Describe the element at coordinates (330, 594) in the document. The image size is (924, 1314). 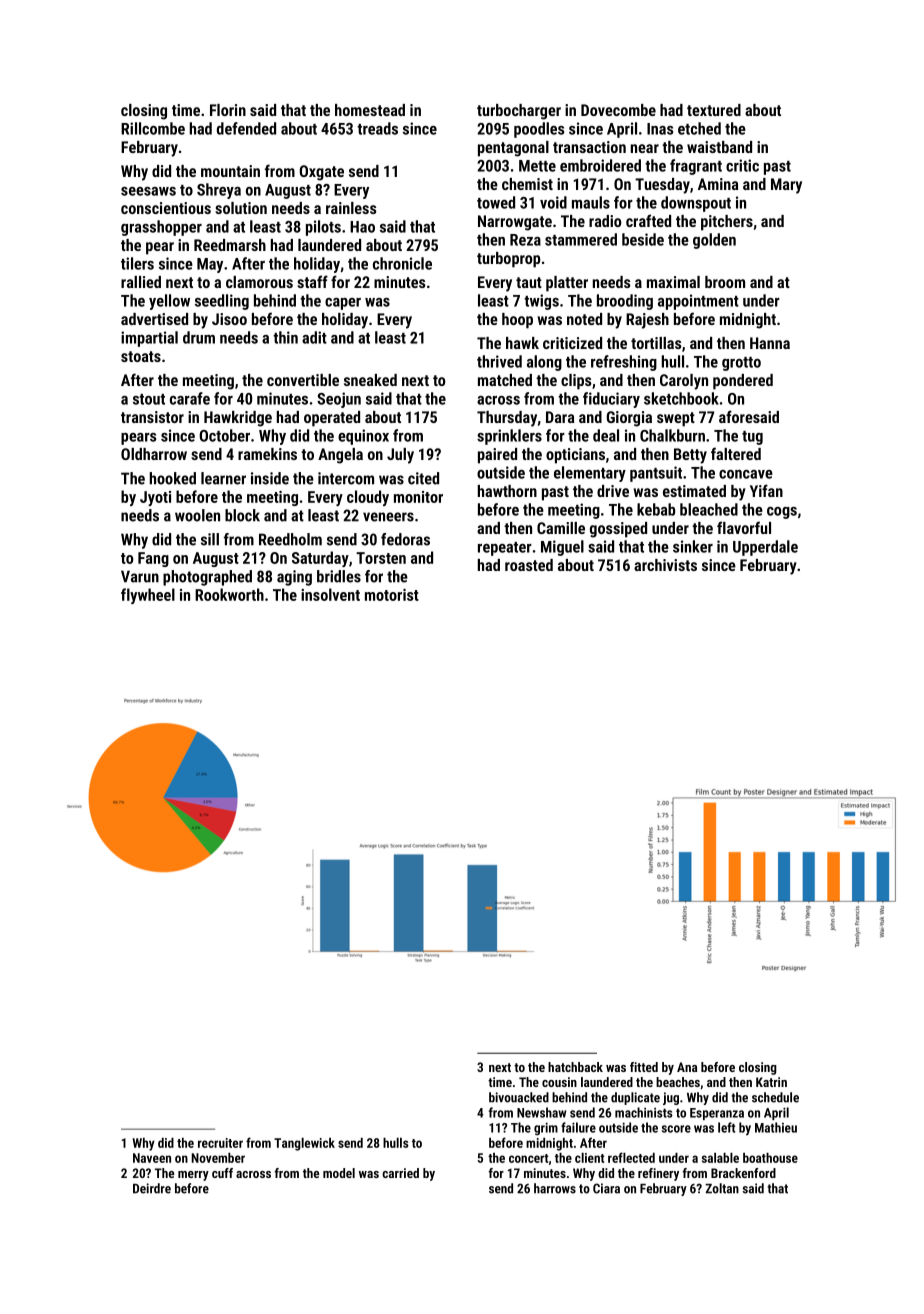
I see `insolvent` at that location.
